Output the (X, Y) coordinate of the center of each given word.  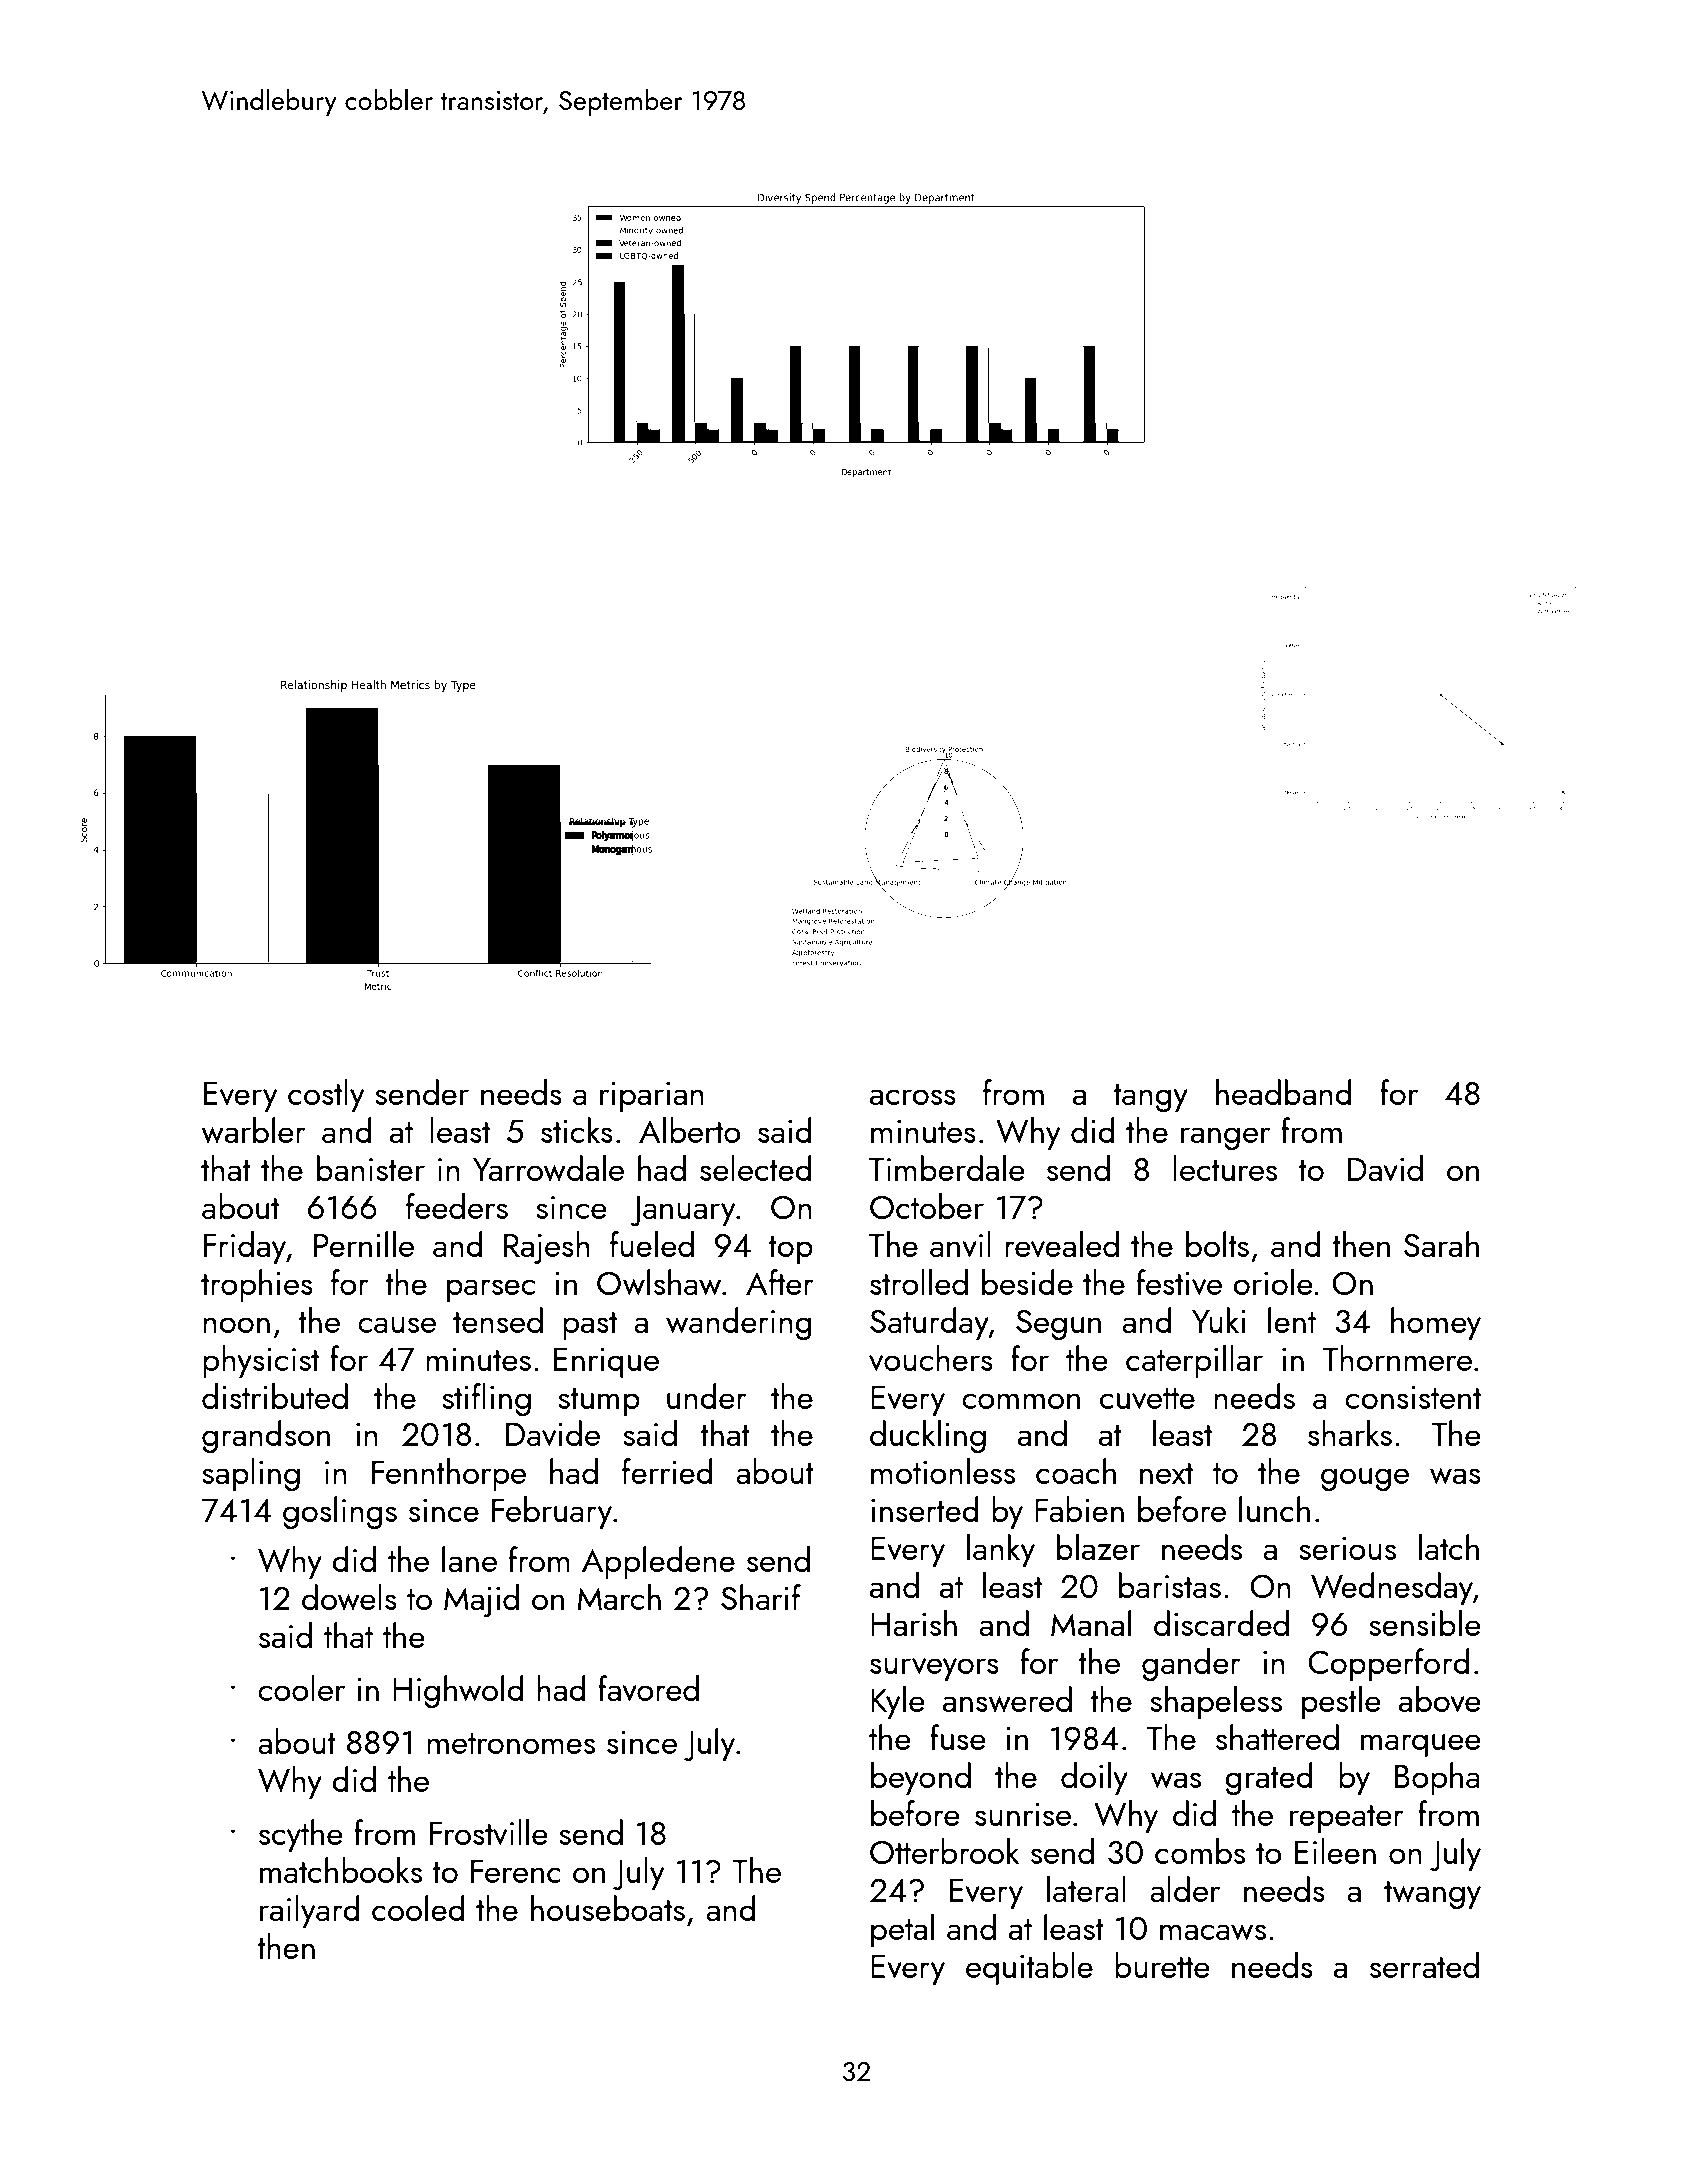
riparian (652, 1097)
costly (326, 1095)
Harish (914, 1623)
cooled (418, 1908)
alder (1185, 1889)
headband (1284, 1092)
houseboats (608, 1908)
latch (1449, 1547)
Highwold (458, 1691)
